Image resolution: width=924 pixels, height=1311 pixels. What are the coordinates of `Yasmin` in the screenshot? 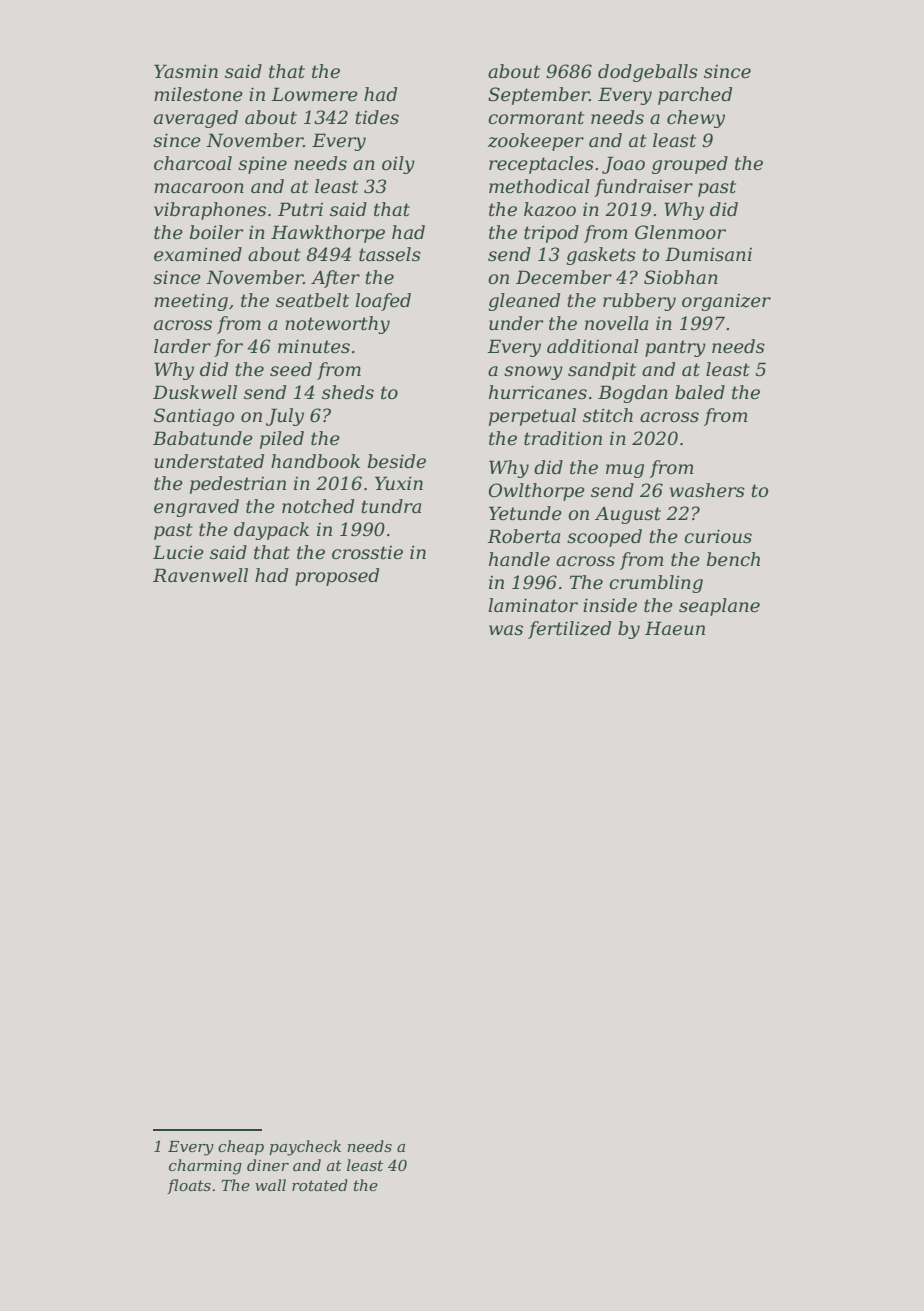 It's located at (186, 71).
